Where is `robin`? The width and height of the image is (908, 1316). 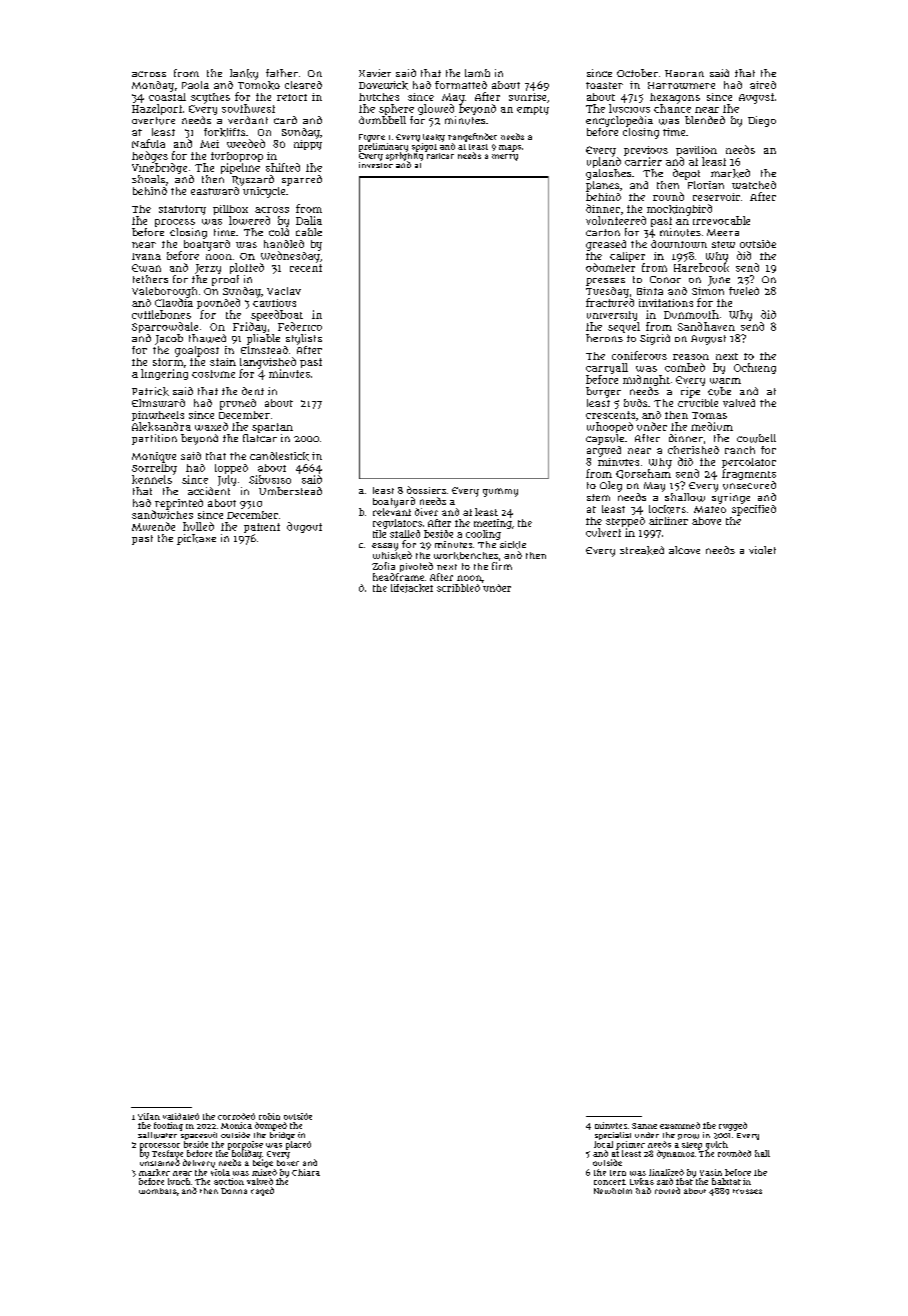
robin is located at coordinates (269, 1116).
